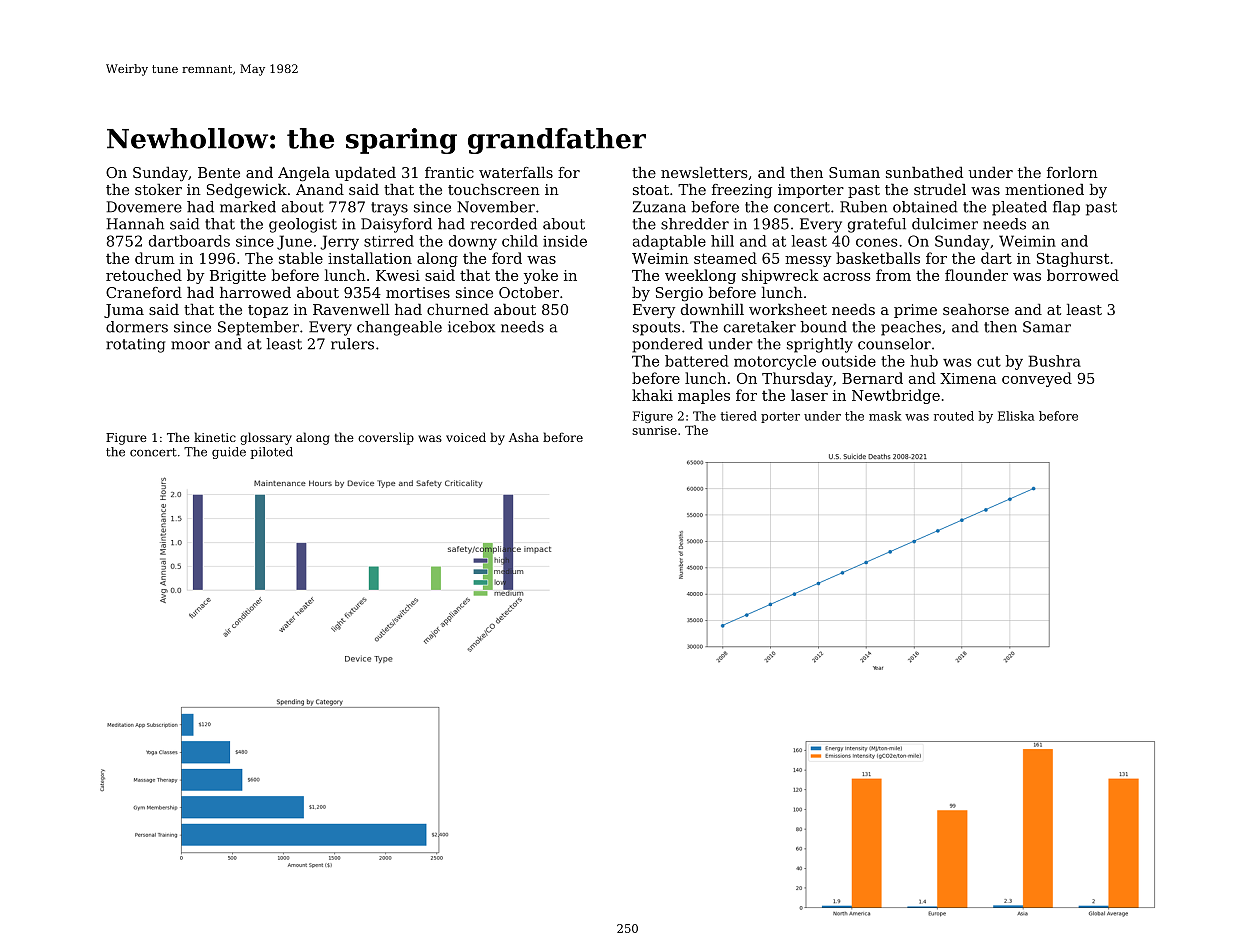 The image size is (1233, 952). Describe the element at coordinates (1016, 416) in the image. I see `Eliska` at that location.
